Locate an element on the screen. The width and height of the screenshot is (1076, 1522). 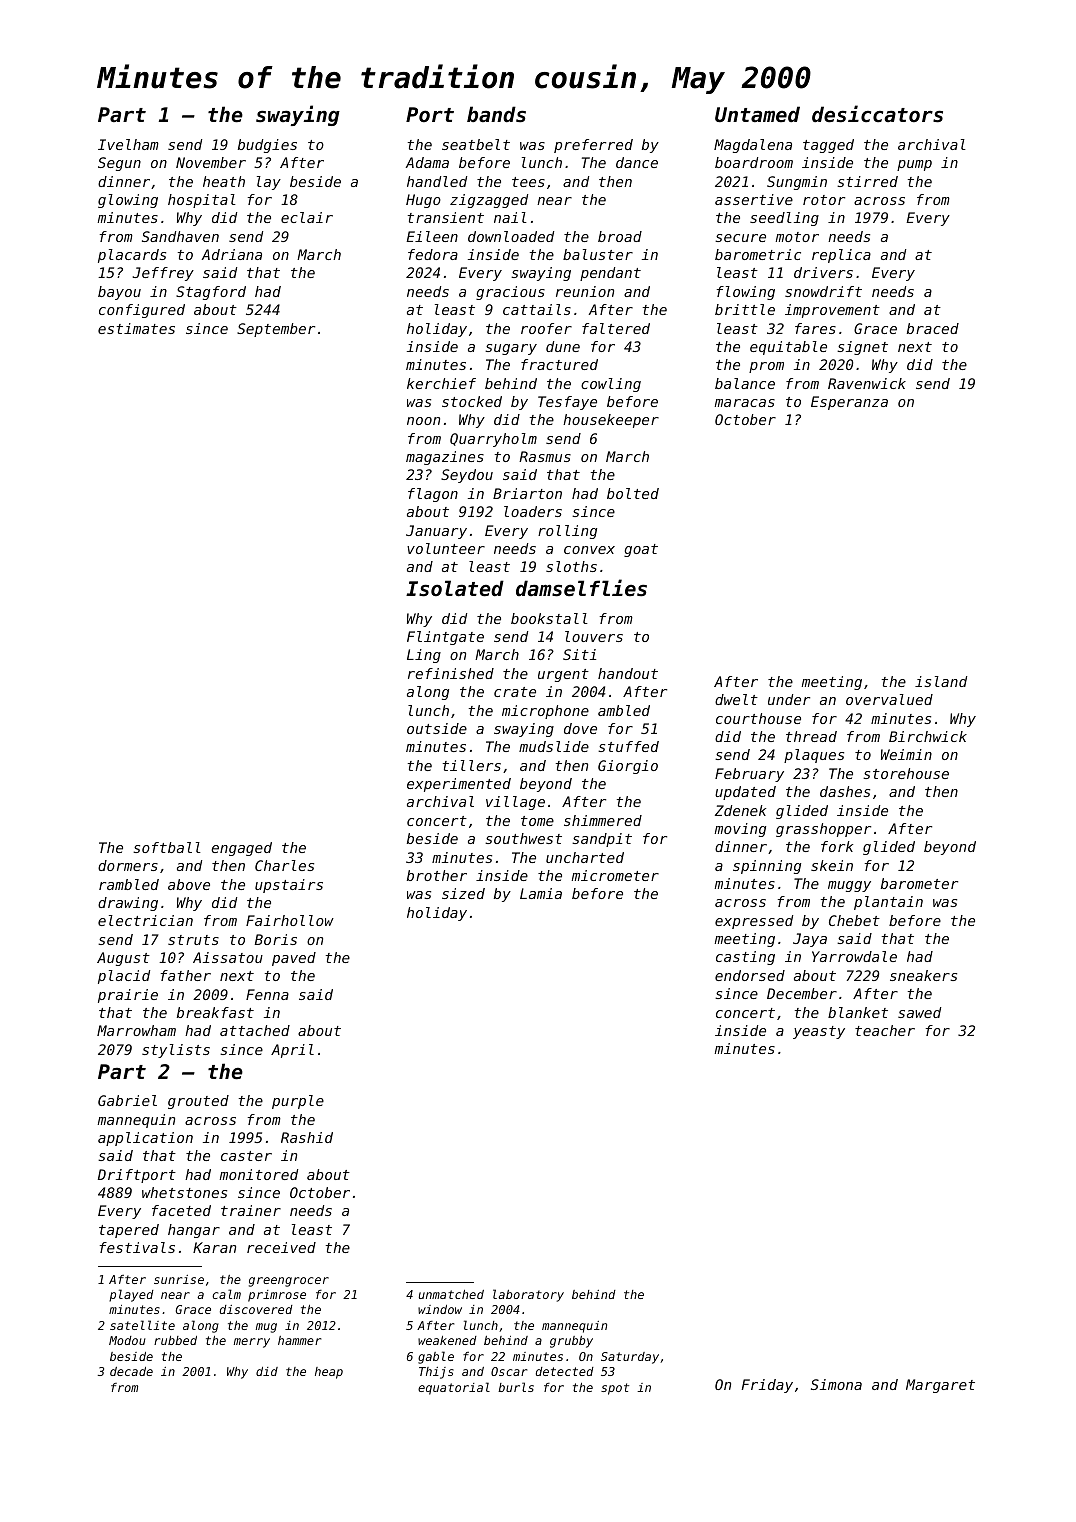
barometer is located at coordinates (919, 883).
